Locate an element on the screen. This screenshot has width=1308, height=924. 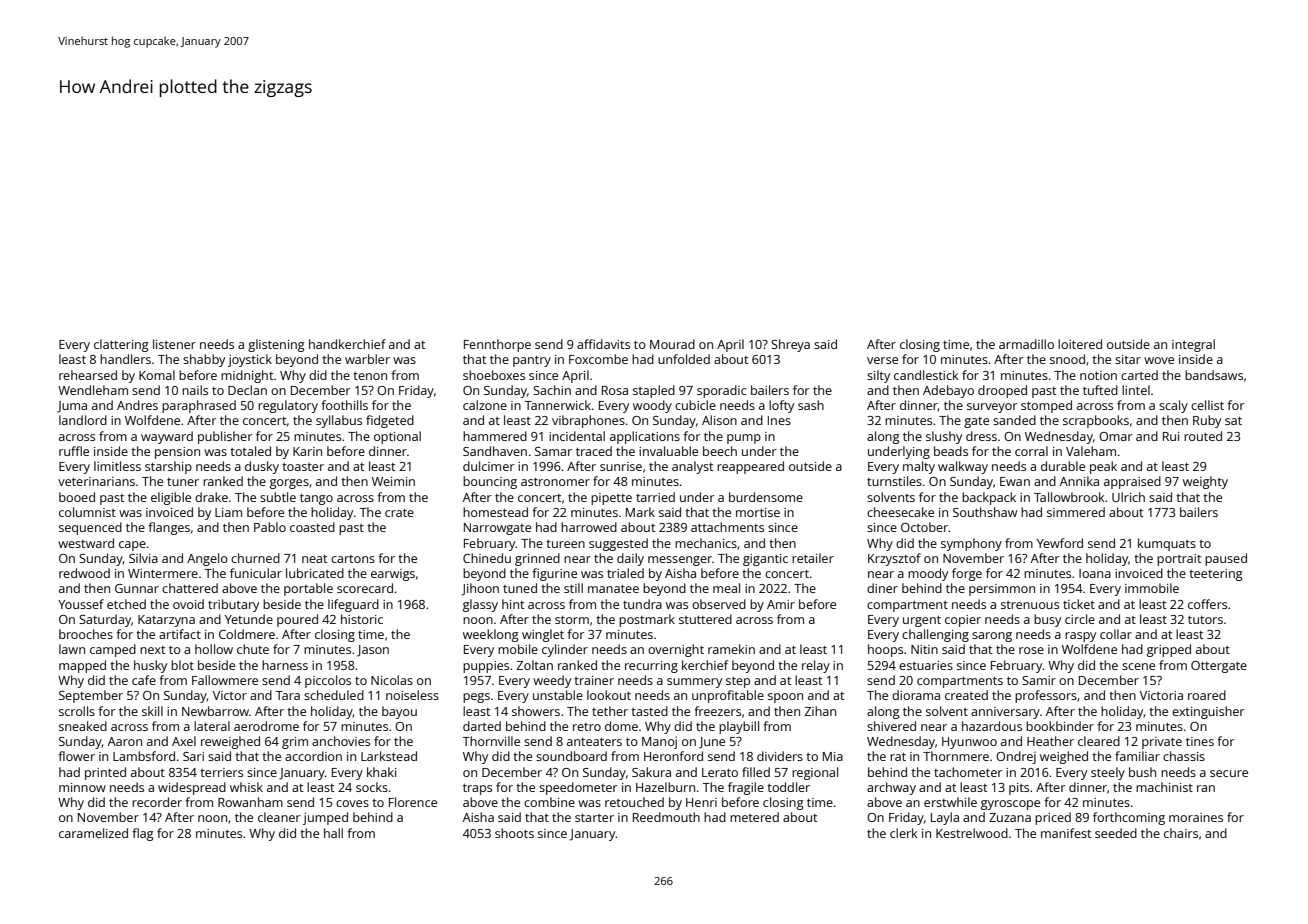
brooches is located at coordinates (86, 634).
